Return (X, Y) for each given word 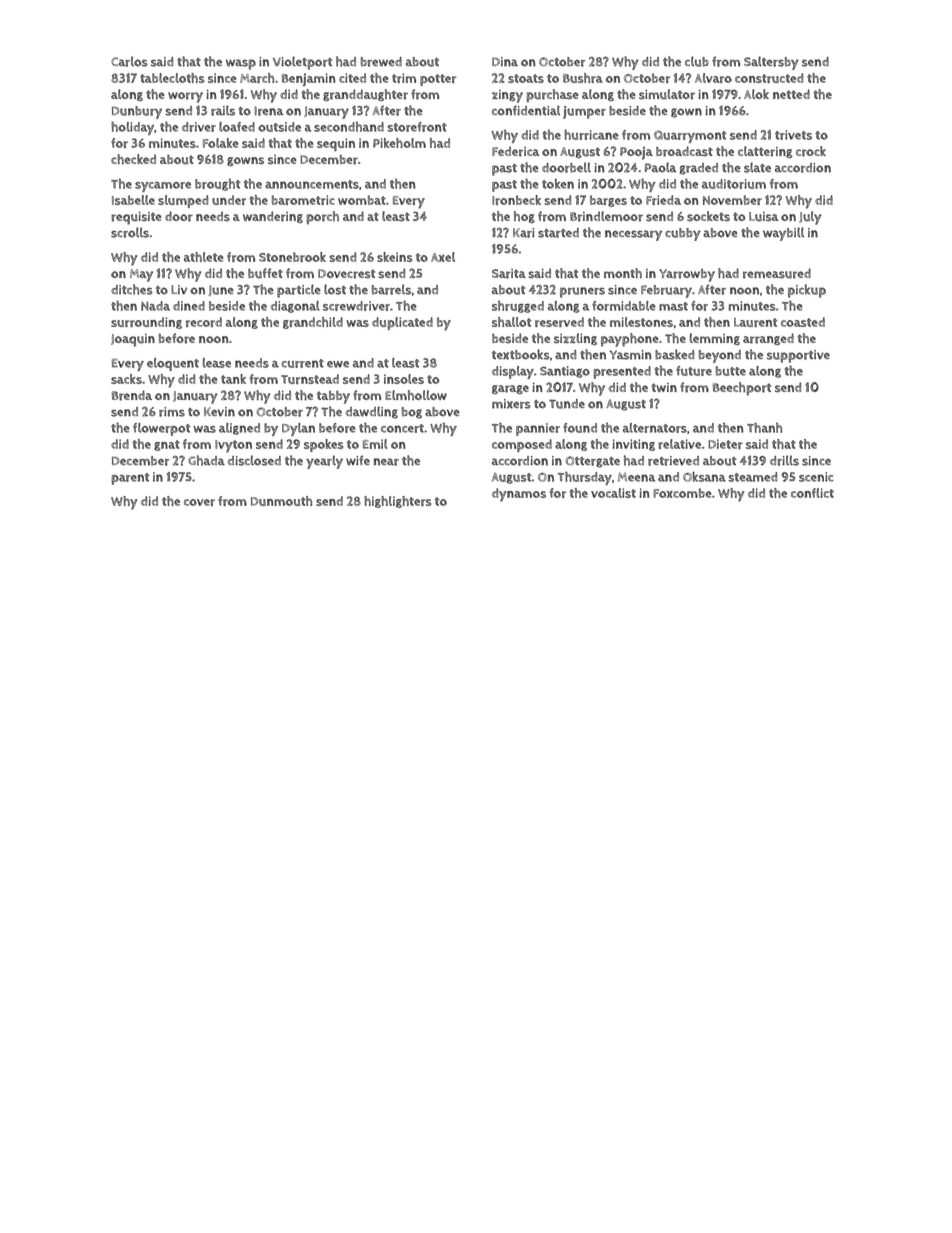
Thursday (585, 478)
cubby (683, 234)
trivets (793, 135)
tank (233, 379)
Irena (268, 111)
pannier (538, 429)
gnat (167, 445)
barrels (391, 289)
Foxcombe (682, 493)
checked (133, 159)
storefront (417, 127)
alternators (655, 428)
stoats (526, 78)
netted (791, 94)
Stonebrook (292, 257)
